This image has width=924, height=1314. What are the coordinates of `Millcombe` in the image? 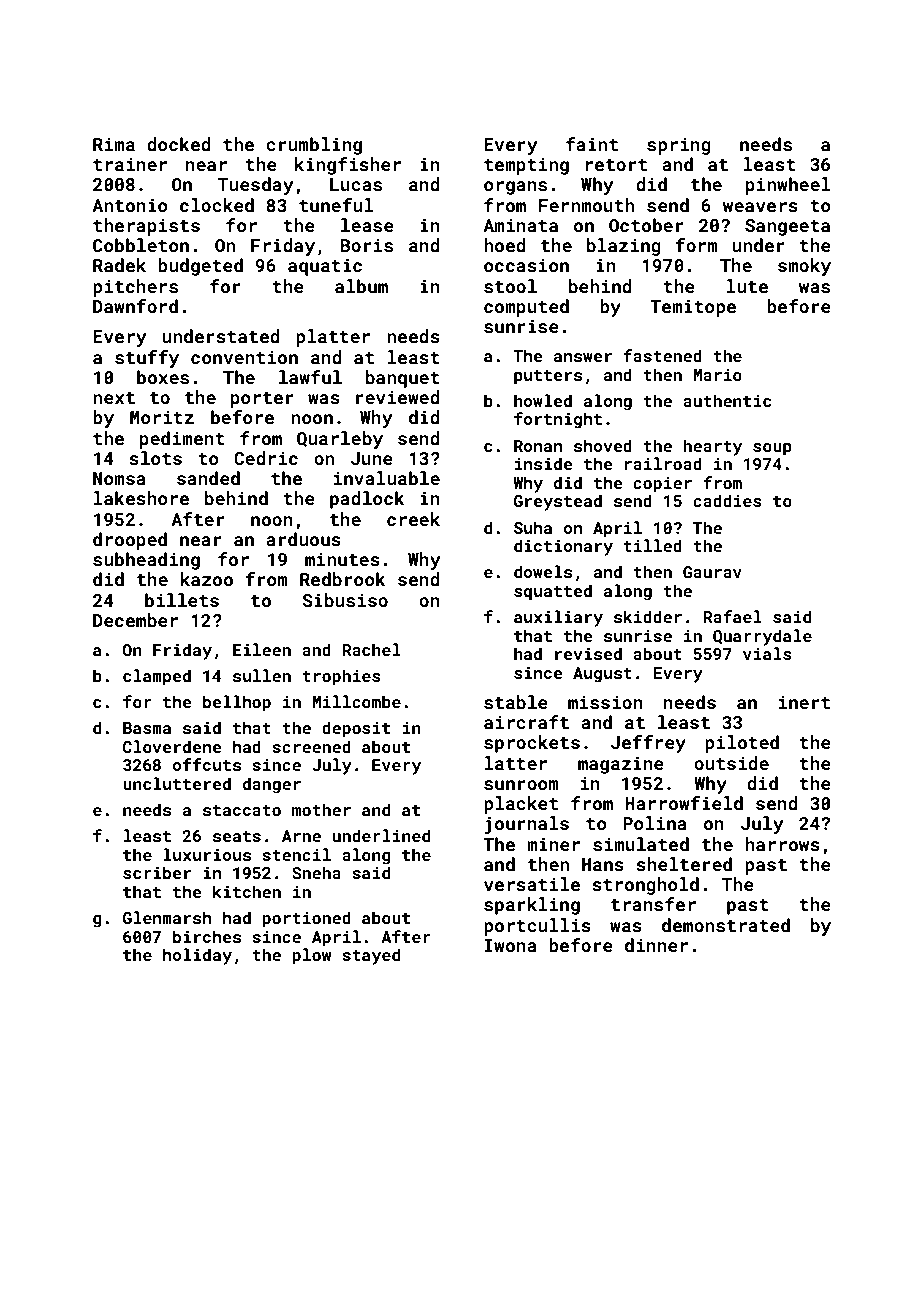 It's located at (356, 701).
